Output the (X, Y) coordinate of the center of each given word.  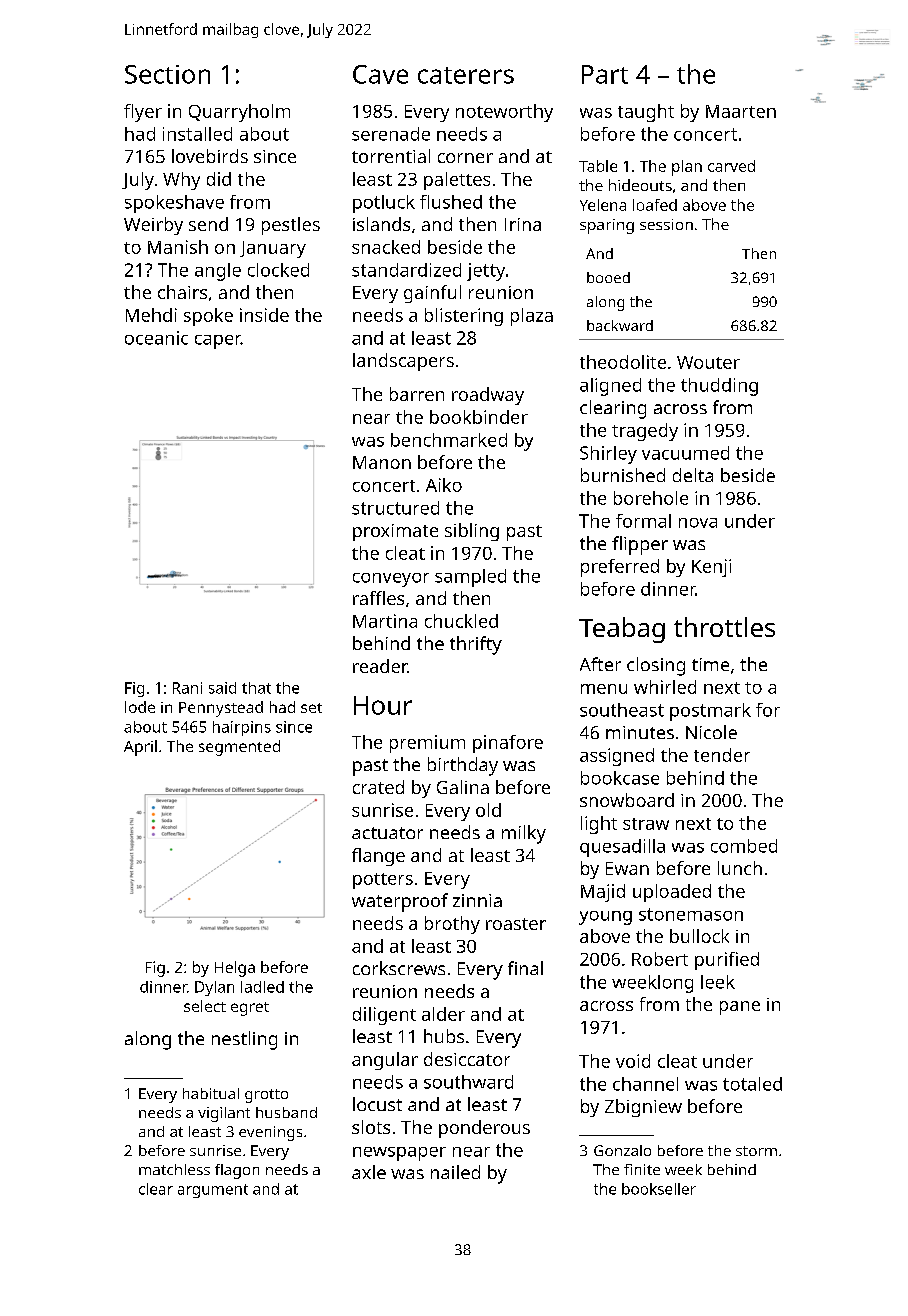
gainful (432, 294)
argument (213, 1191)
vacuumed (685, 453)
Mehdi (151, 315)
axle (369, 1172)
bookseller (659, 1189)
